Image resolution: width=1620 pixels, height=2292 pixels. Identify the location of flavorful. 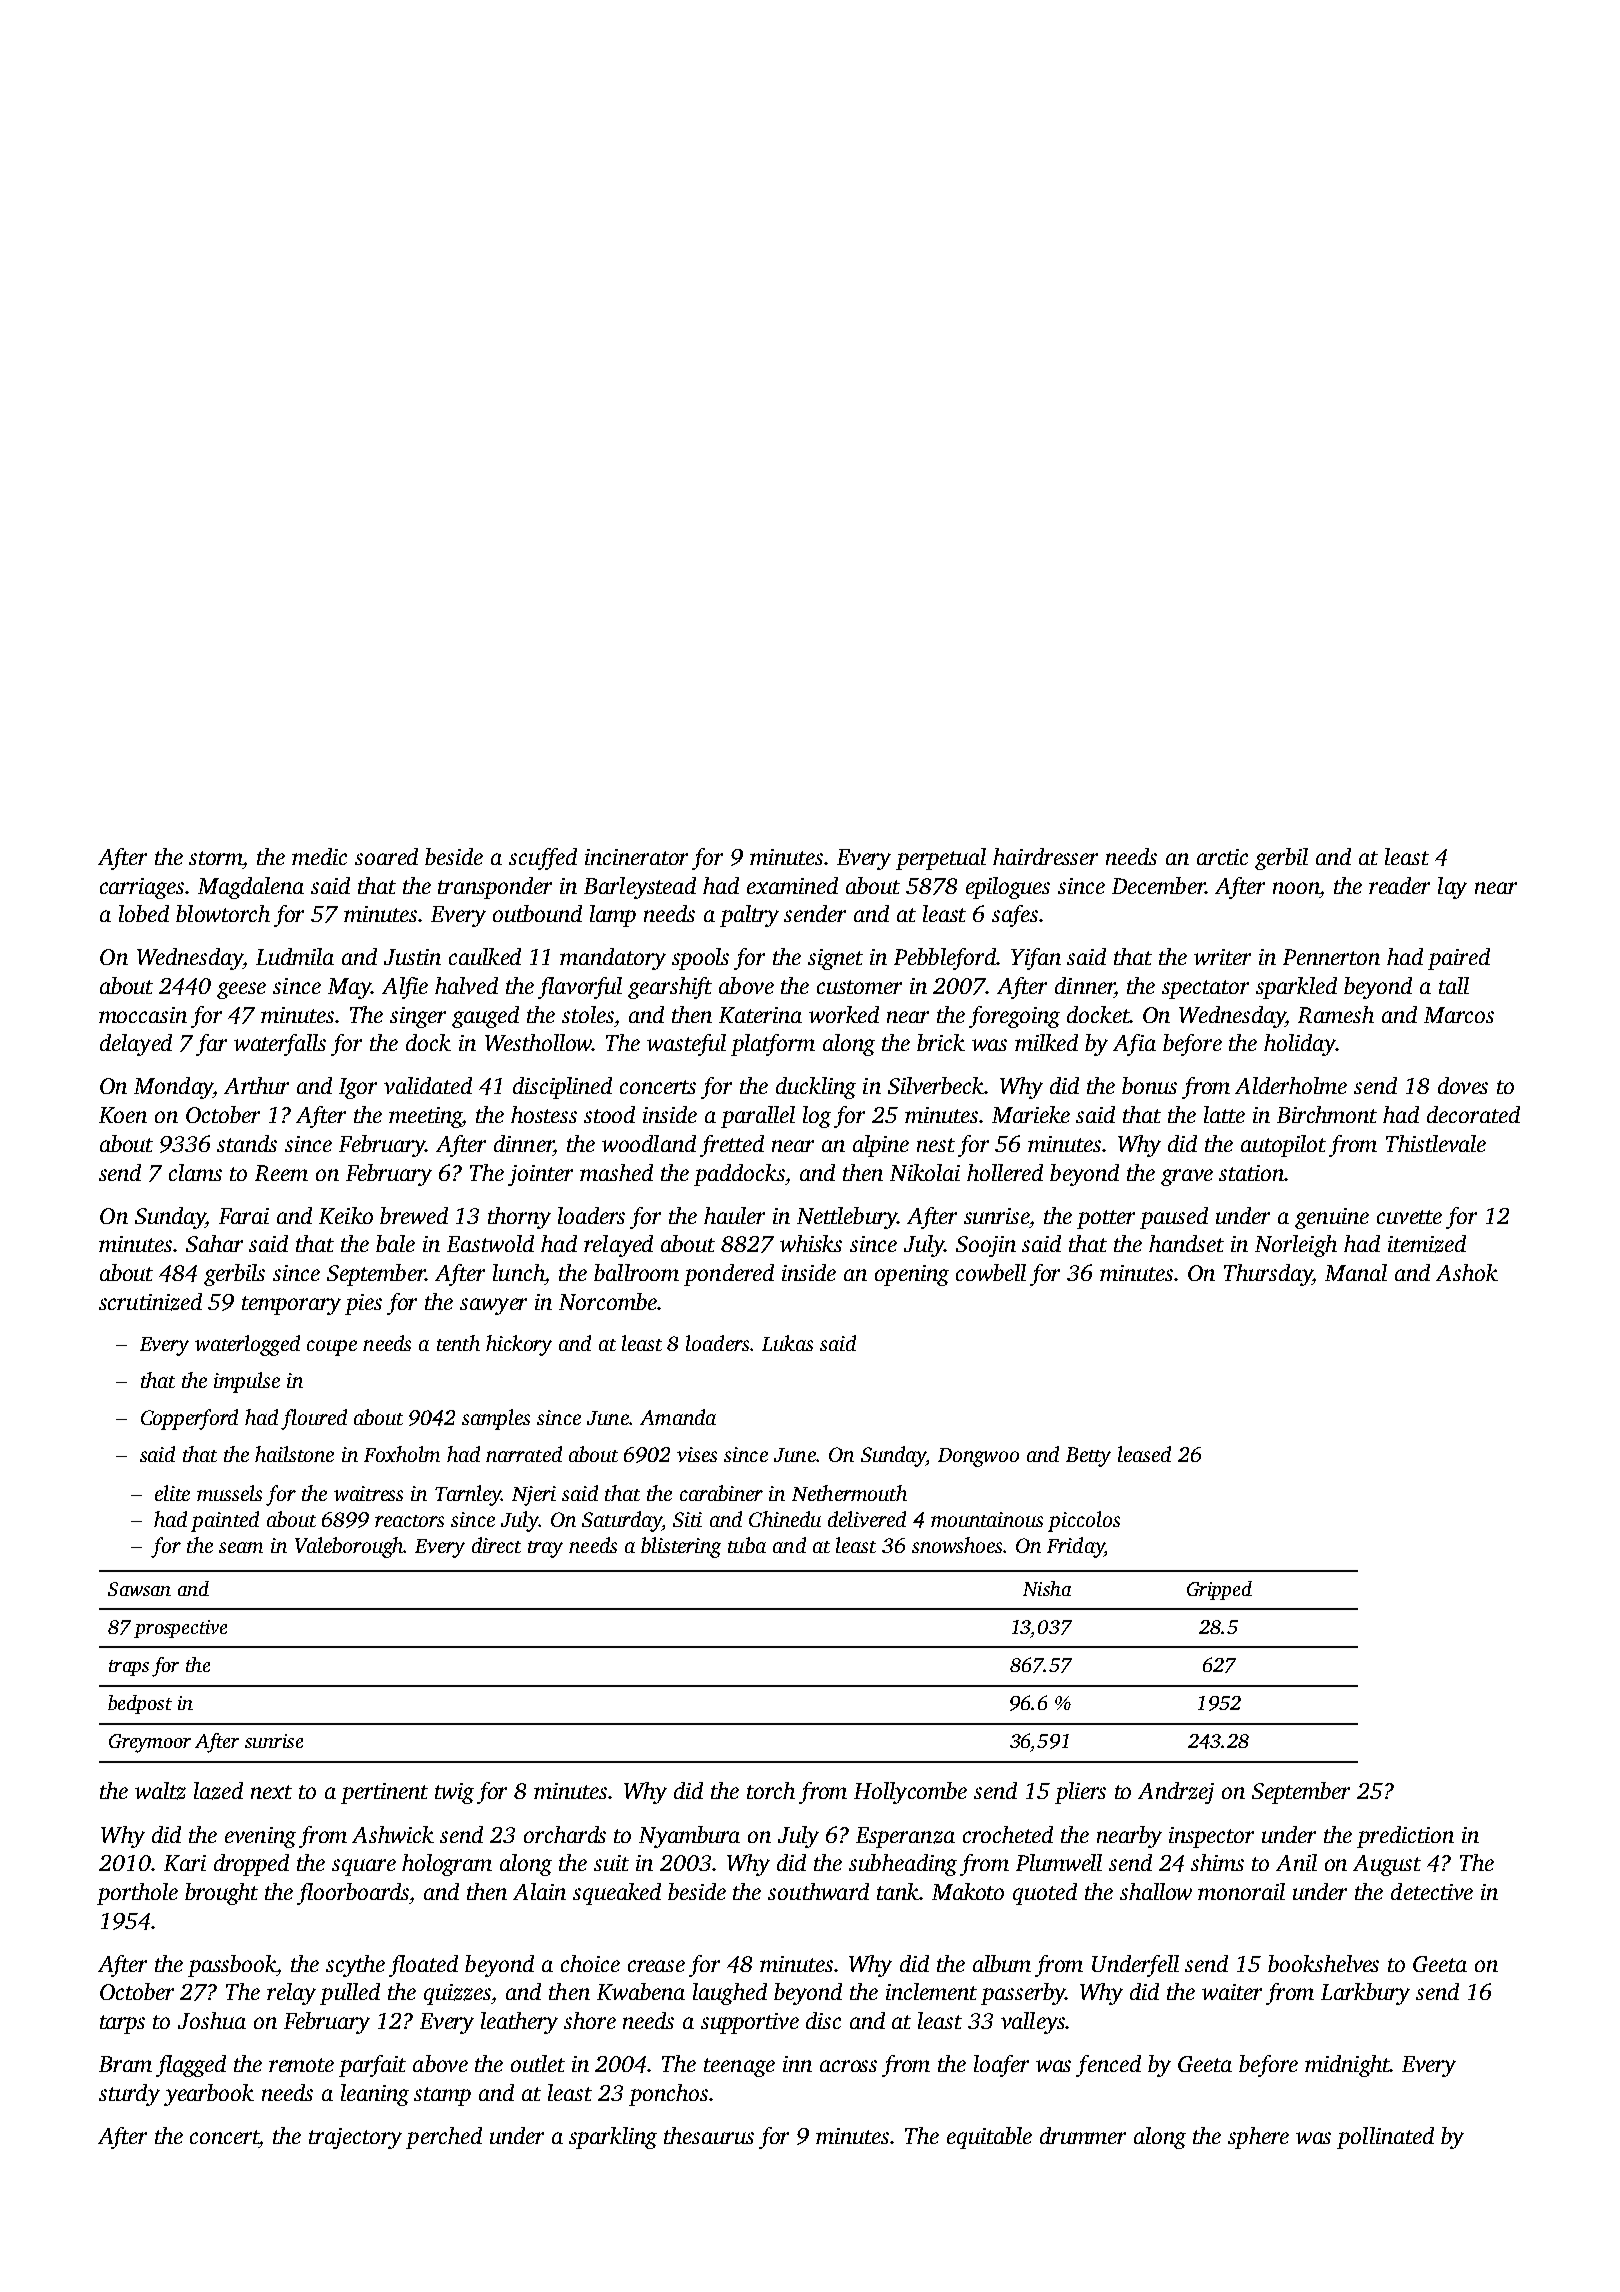
(580, 988).
